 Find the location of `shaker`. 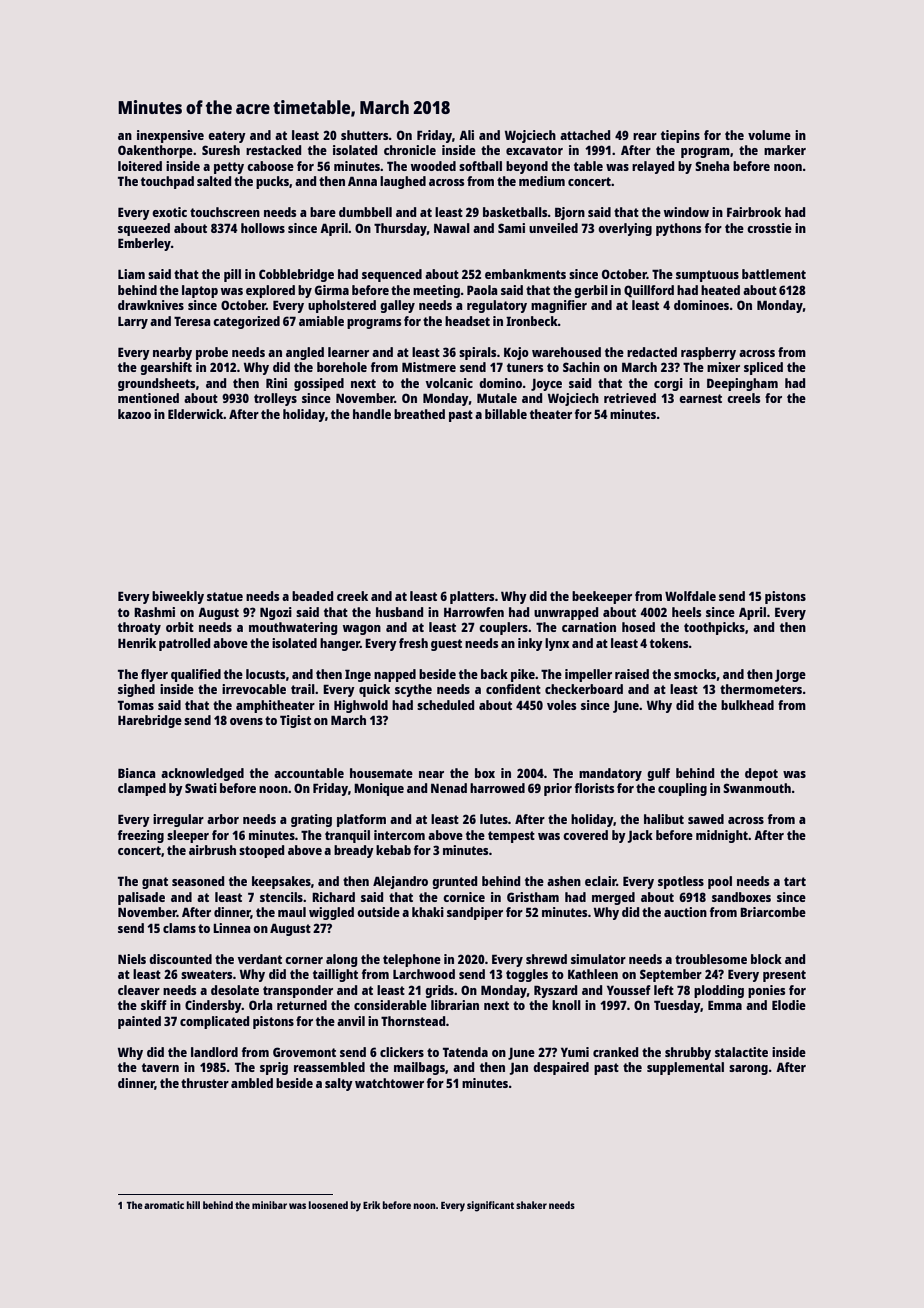

shaker is located at coordinates (531, 1205).
